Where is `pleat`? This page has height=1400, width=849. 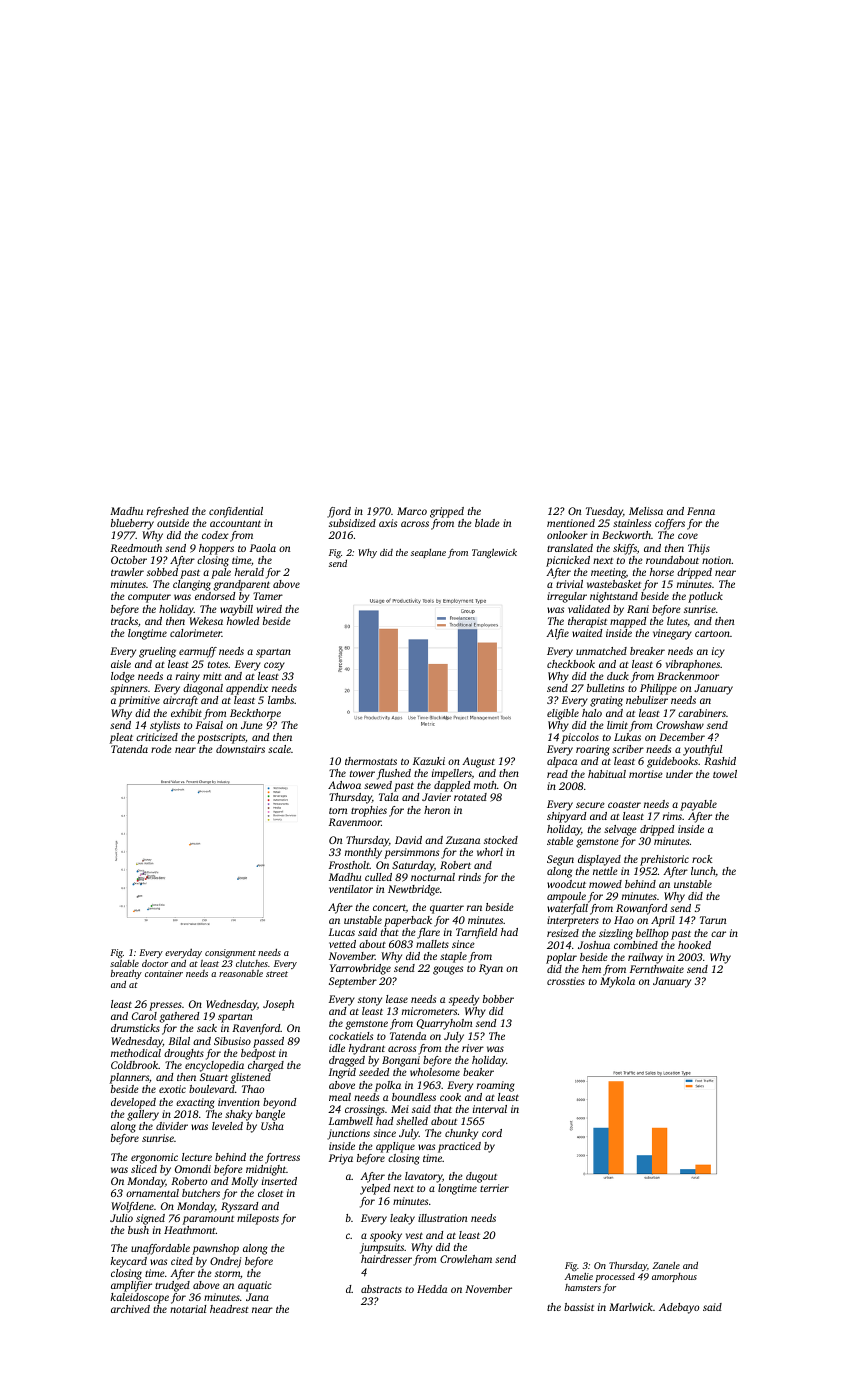 pleat is located at coordinates (121, 738).
